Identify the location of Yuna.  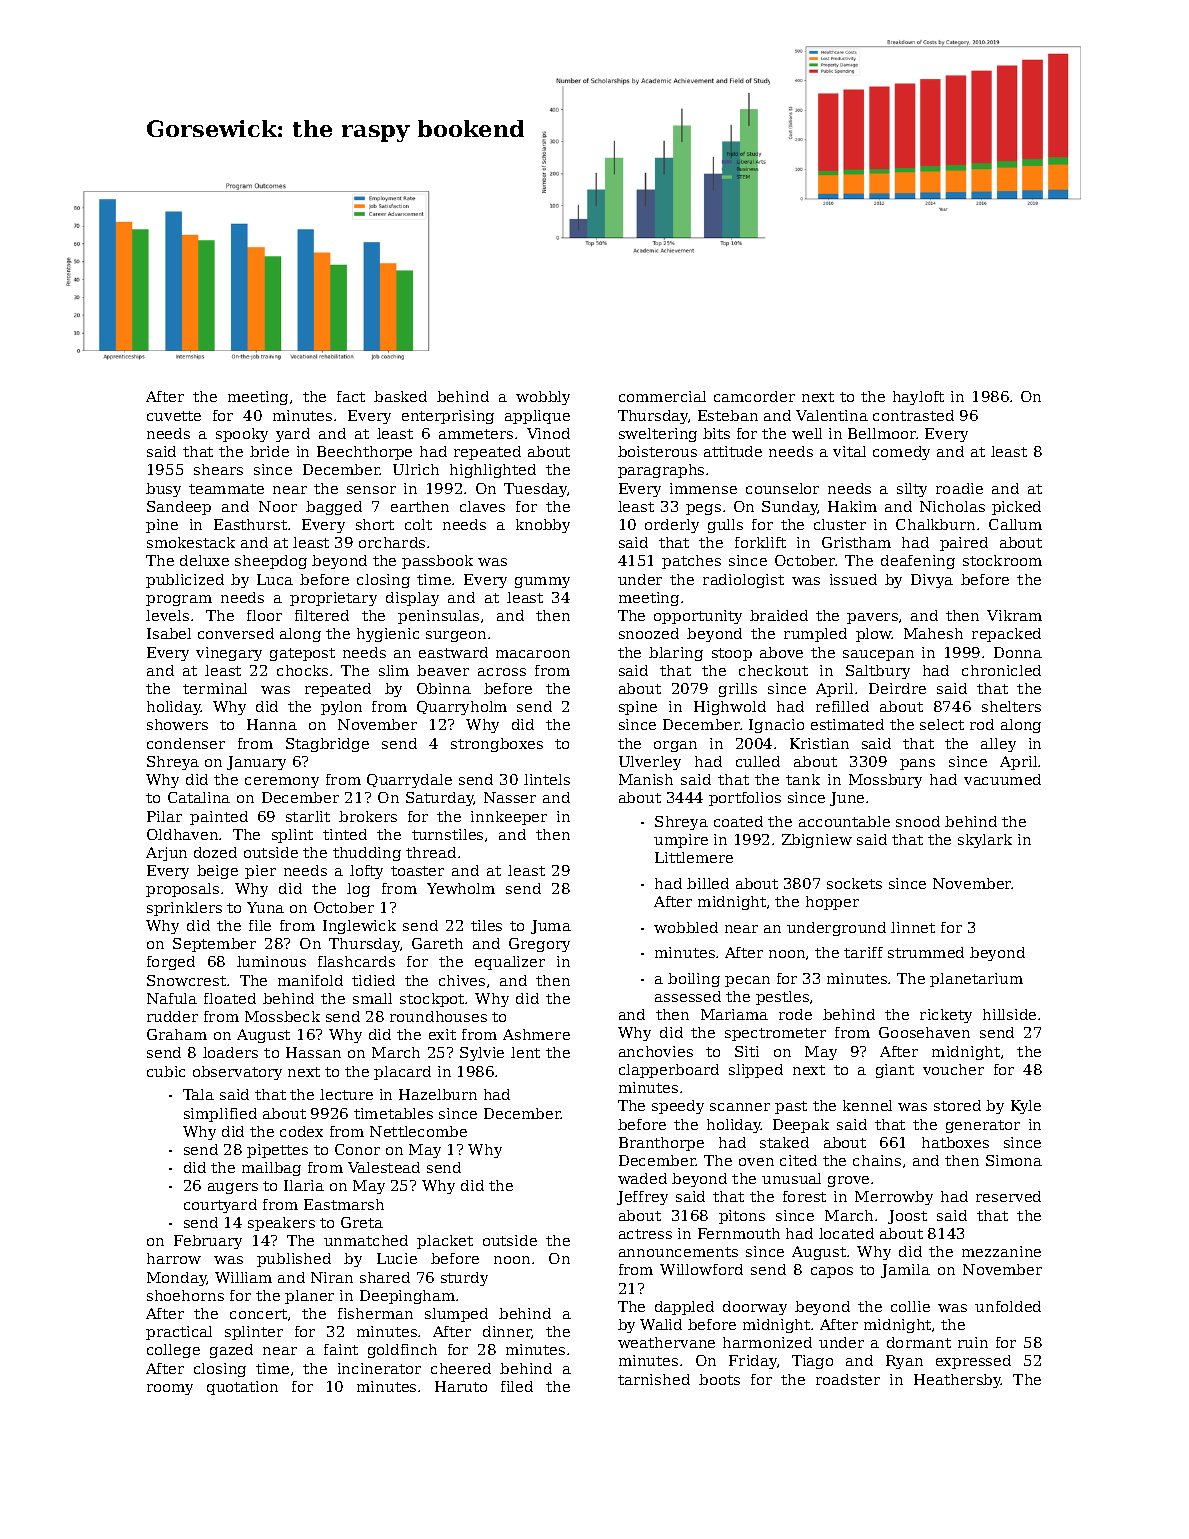
(265, 907).
